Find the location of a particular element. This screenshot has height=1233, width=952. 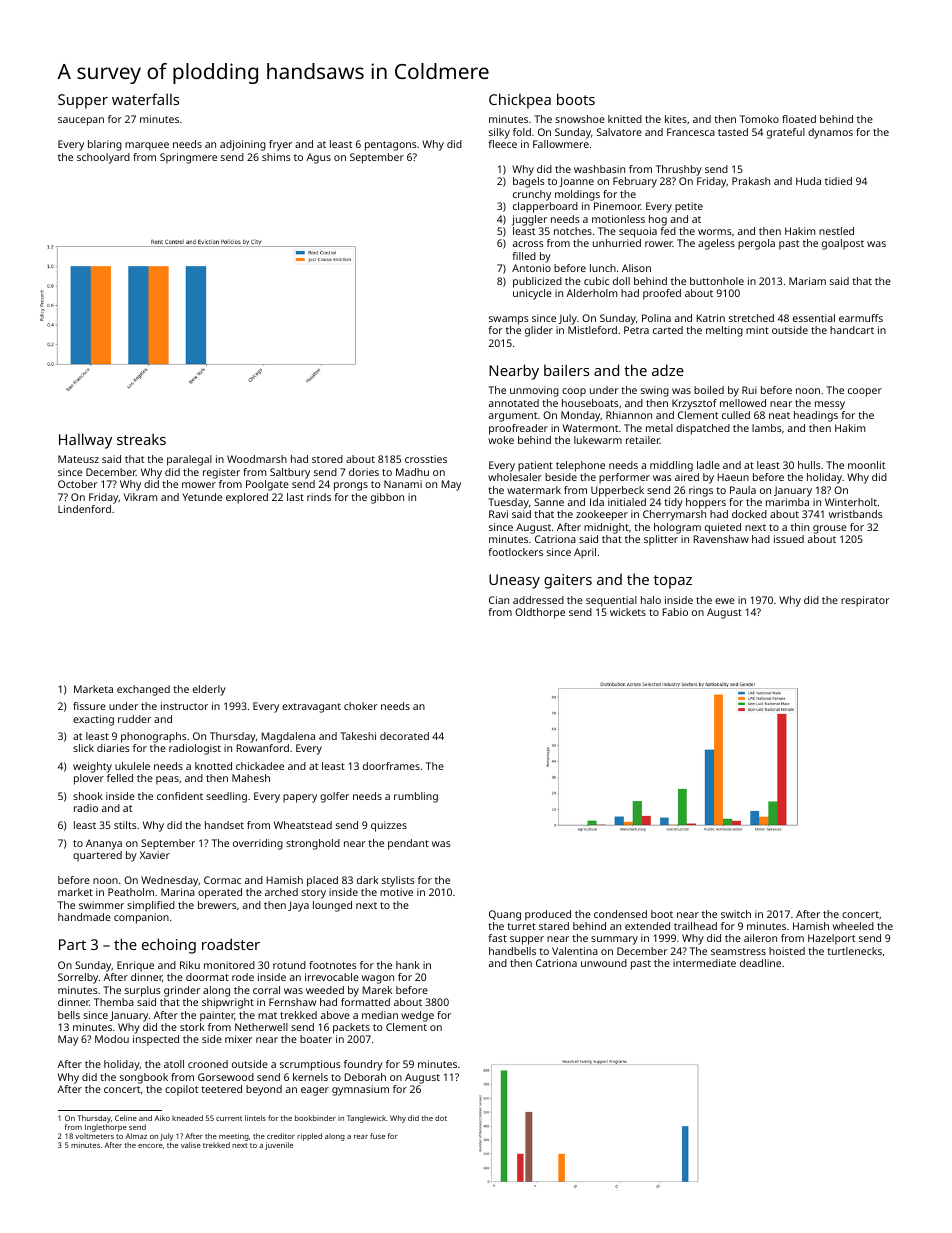

instructor is located at coordinates (184, 706).
